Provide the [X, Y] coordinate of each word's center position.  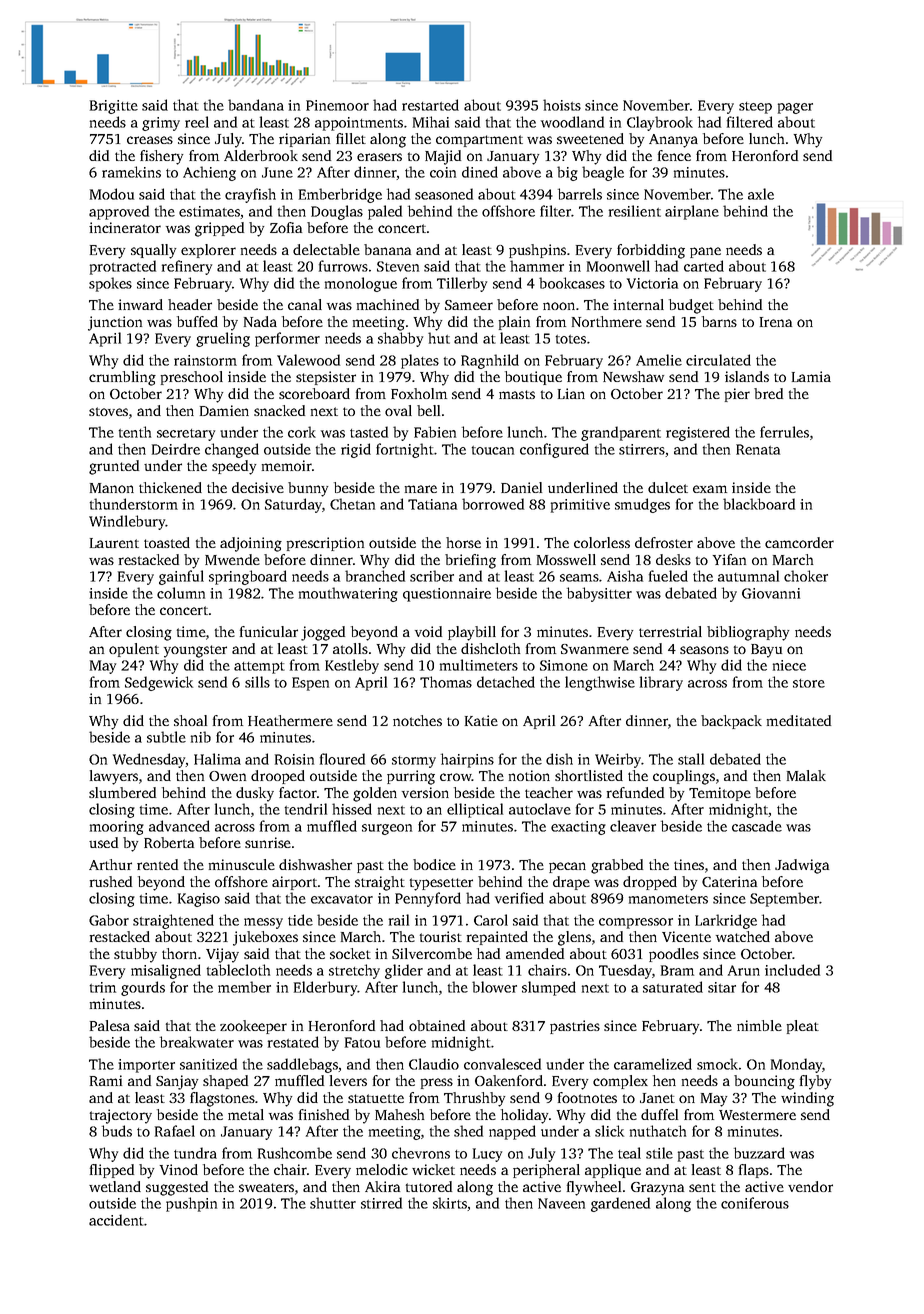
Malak [806, 775]
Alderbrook [261, 155]
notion [529, 775]
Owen [227, 776]
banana [387, 249]
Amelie [659, 360]
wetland [115, 1186]
